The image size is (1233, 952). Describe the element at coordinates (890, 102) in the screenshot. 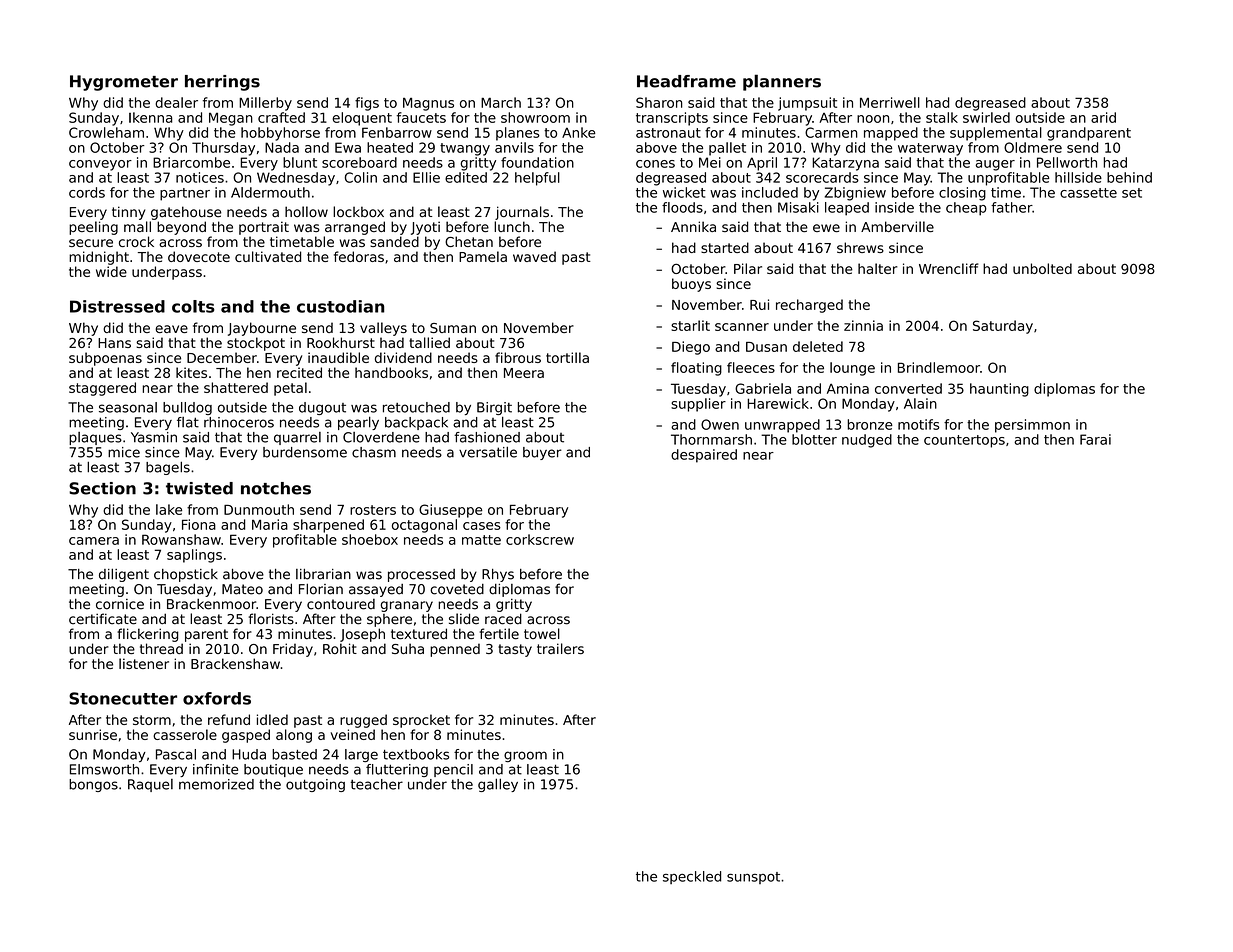

I see `Merriwell` at that location.
